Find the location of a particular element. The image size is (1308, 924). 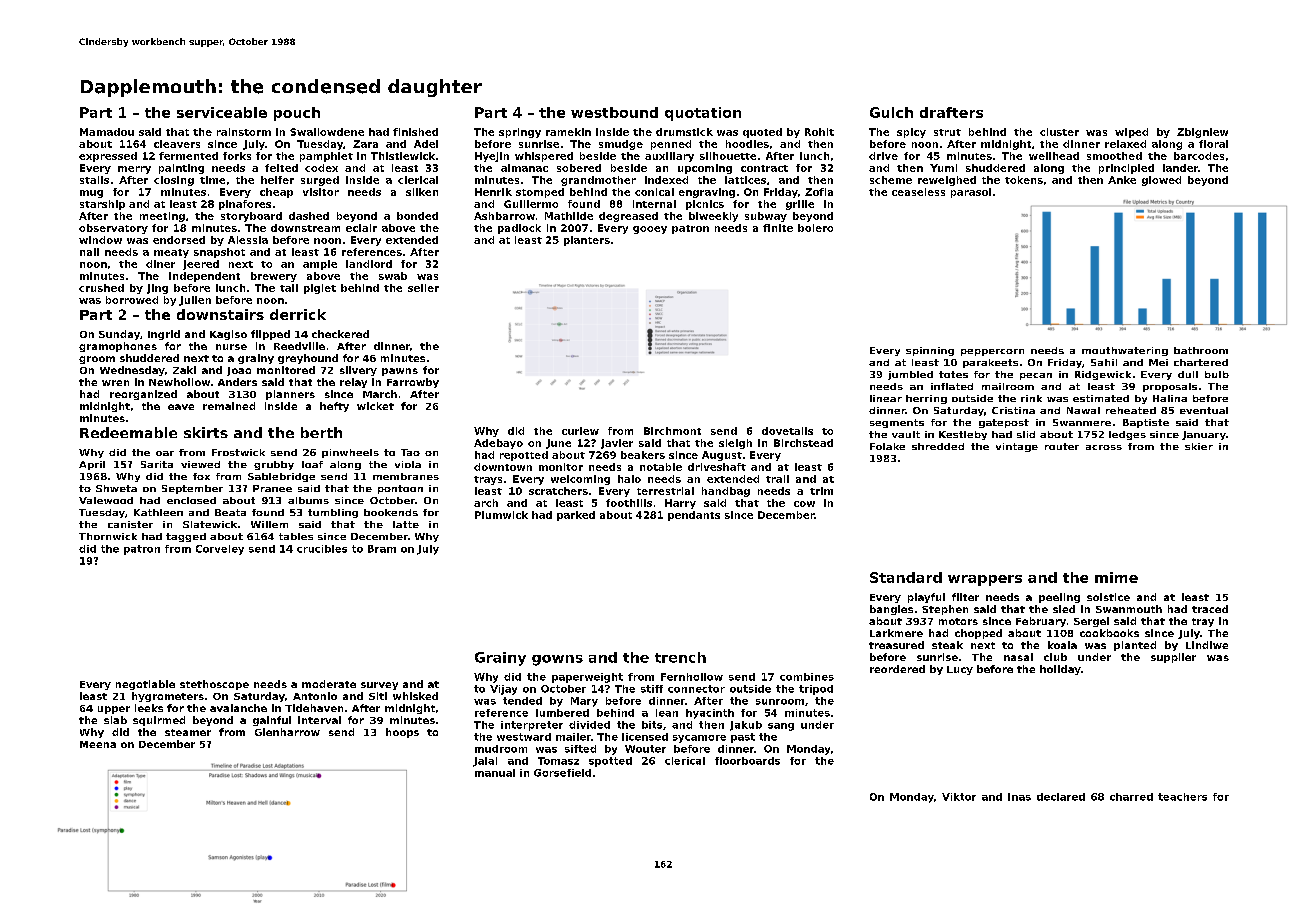

planted is located at coordinates (1135, 646).
